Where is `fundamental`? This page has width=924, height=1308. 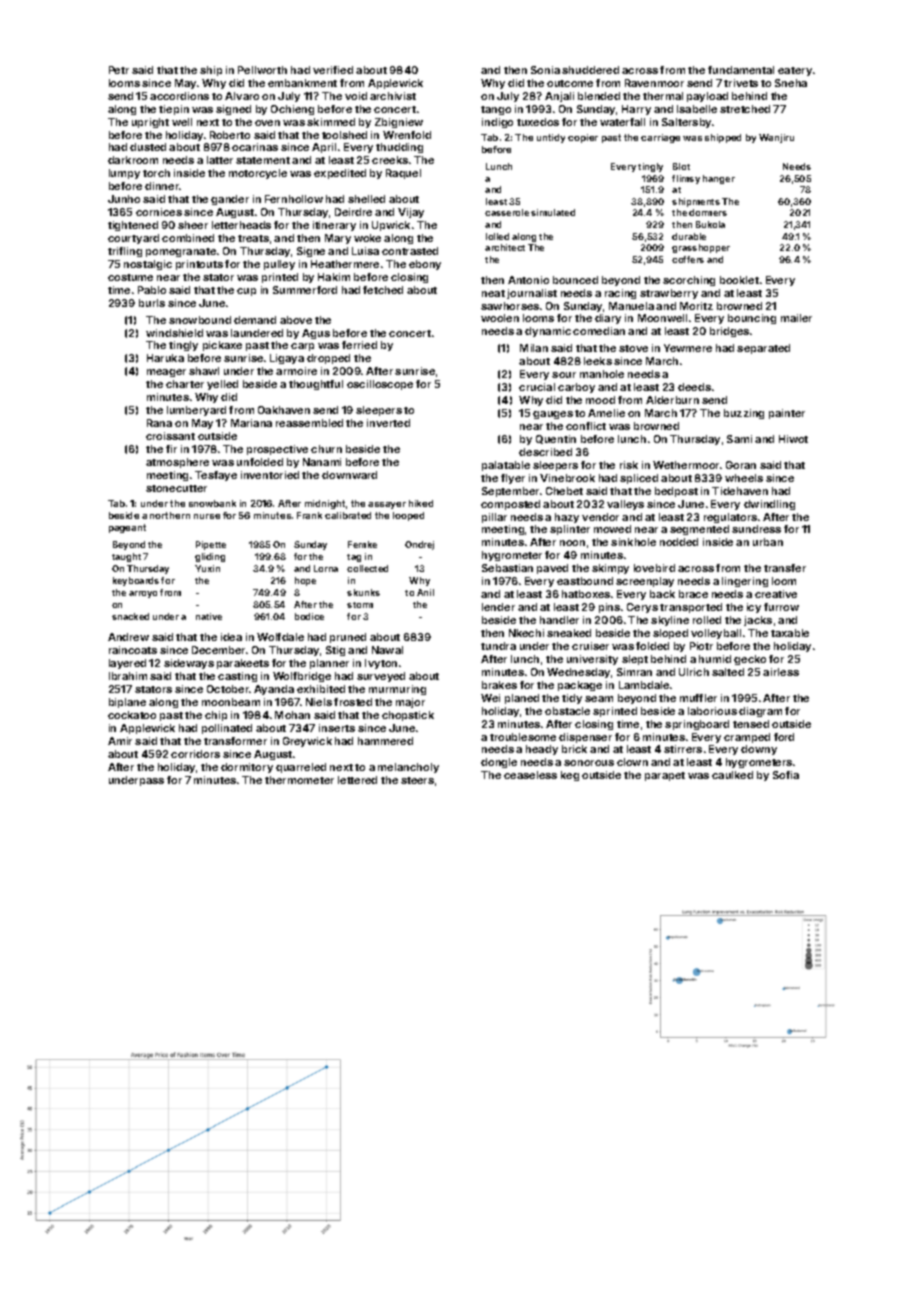
fundamental is located at coordinates (741, 70).
